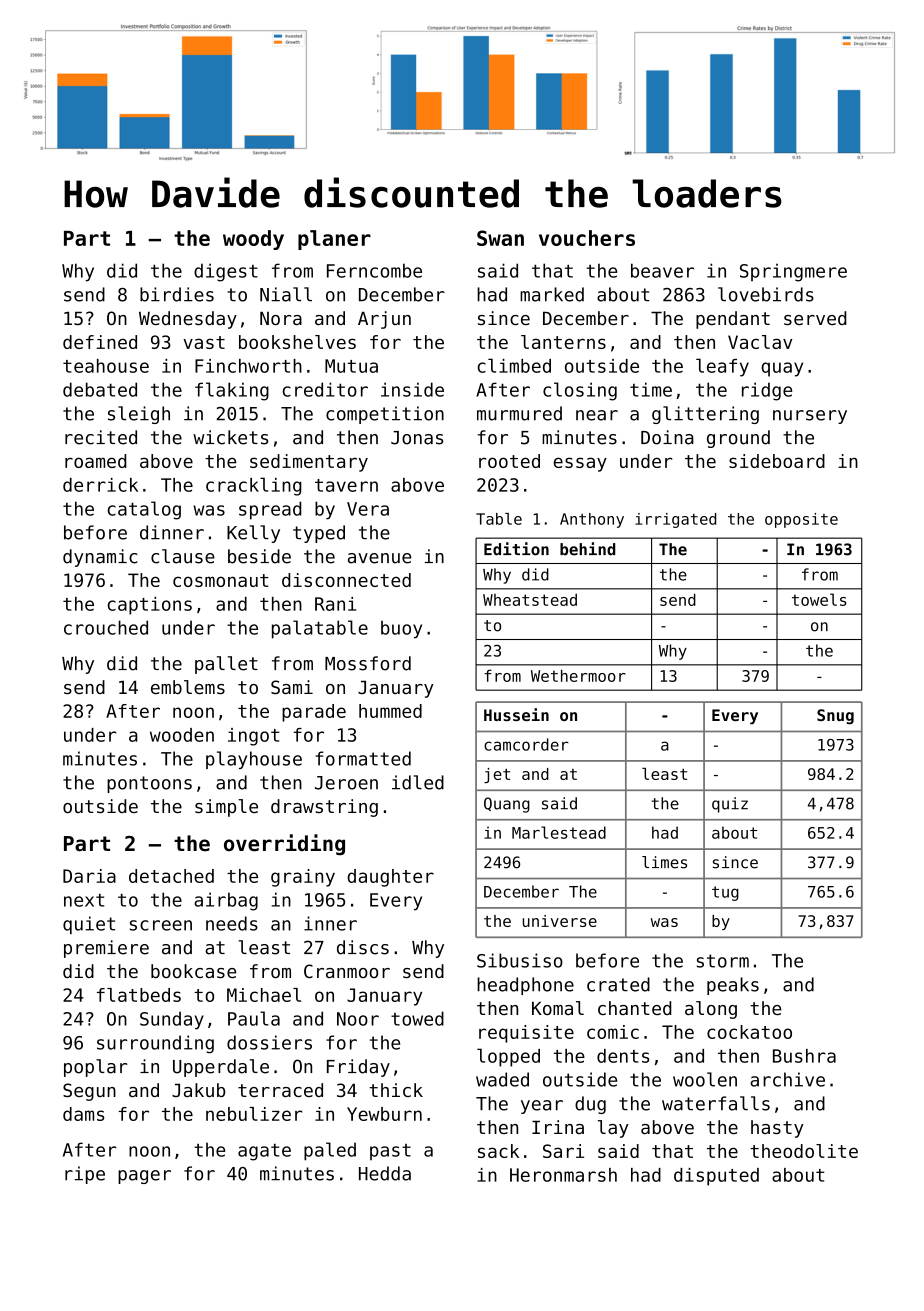 This screenshot has width=924, height=1311. What do you see at coordinates (782, 369) in the screenshot?
I see `quay` at bounding box center [782, 369].
